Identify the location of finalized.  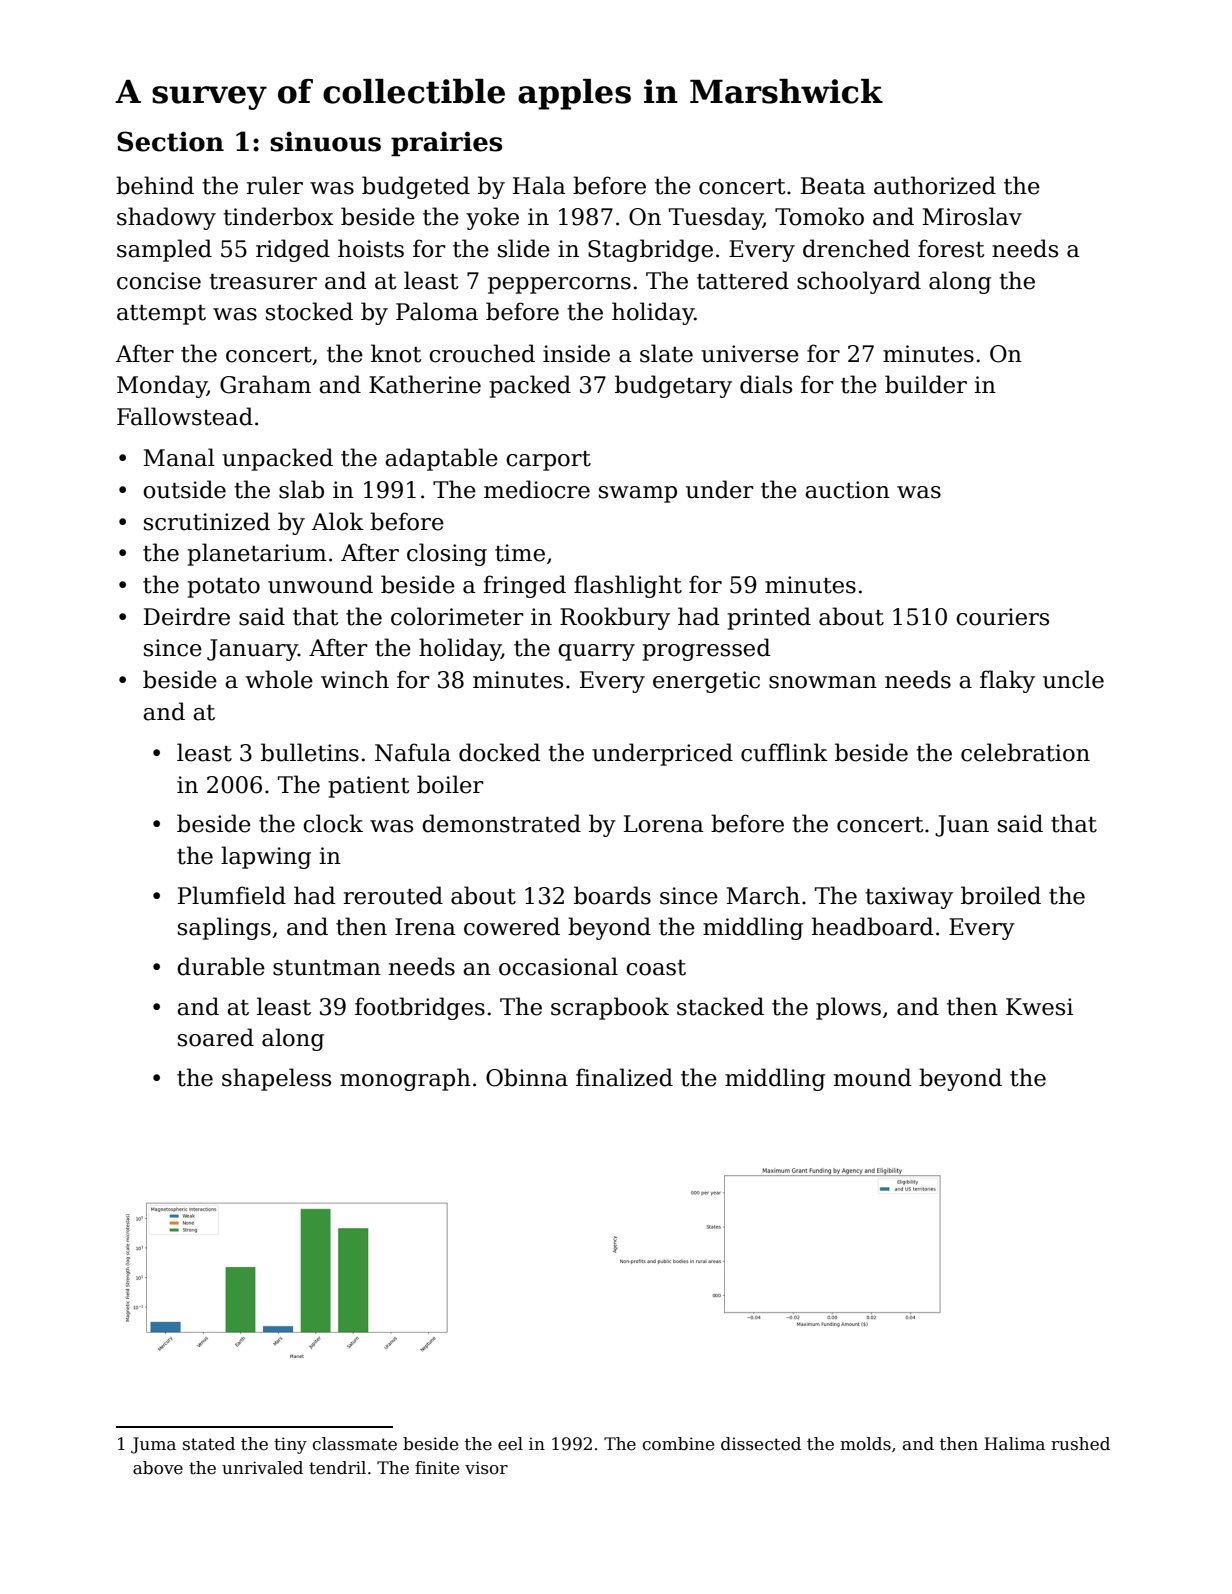
(624, 1077).
